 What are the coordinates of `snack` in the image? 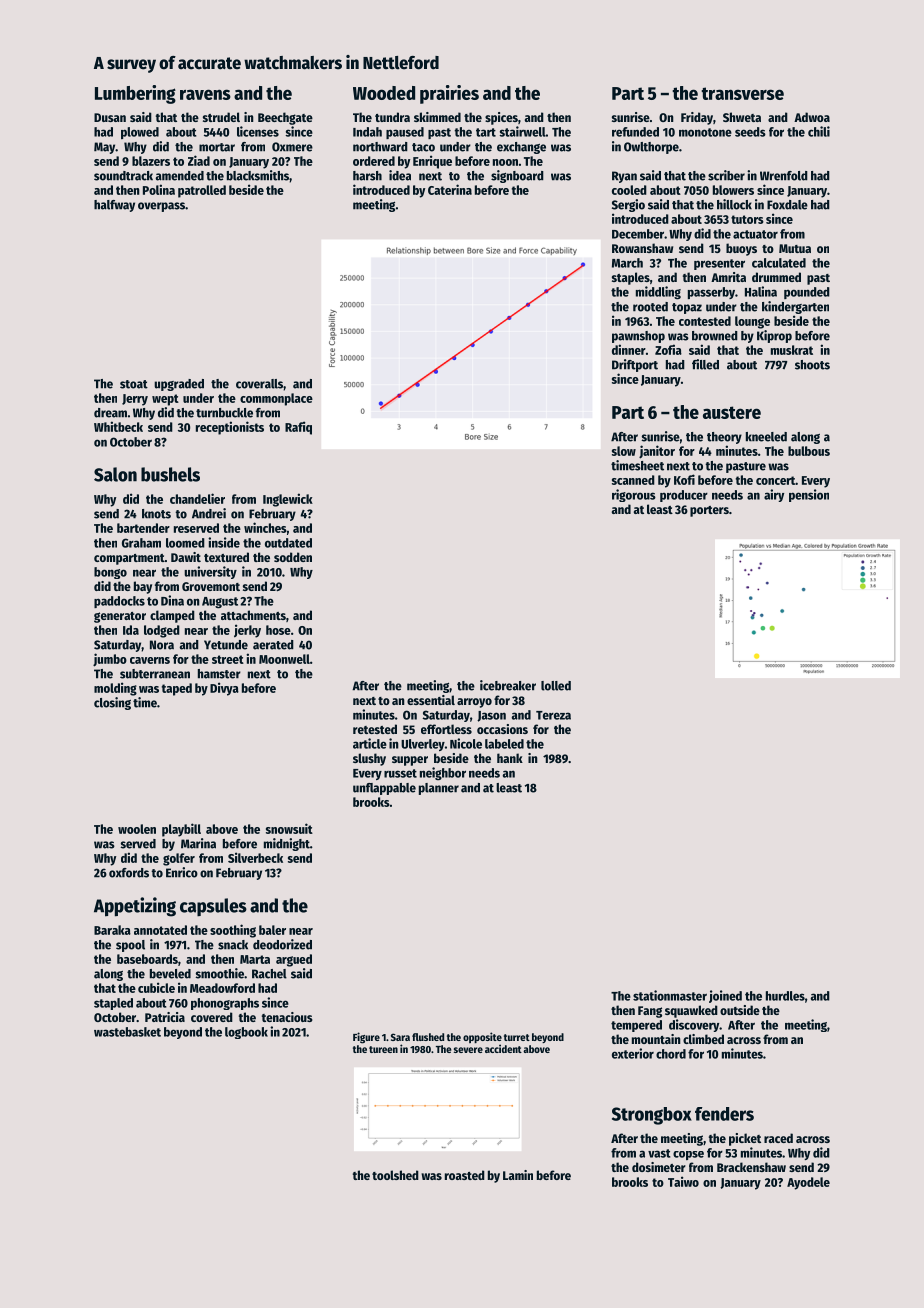 It's located at (233, 945).
